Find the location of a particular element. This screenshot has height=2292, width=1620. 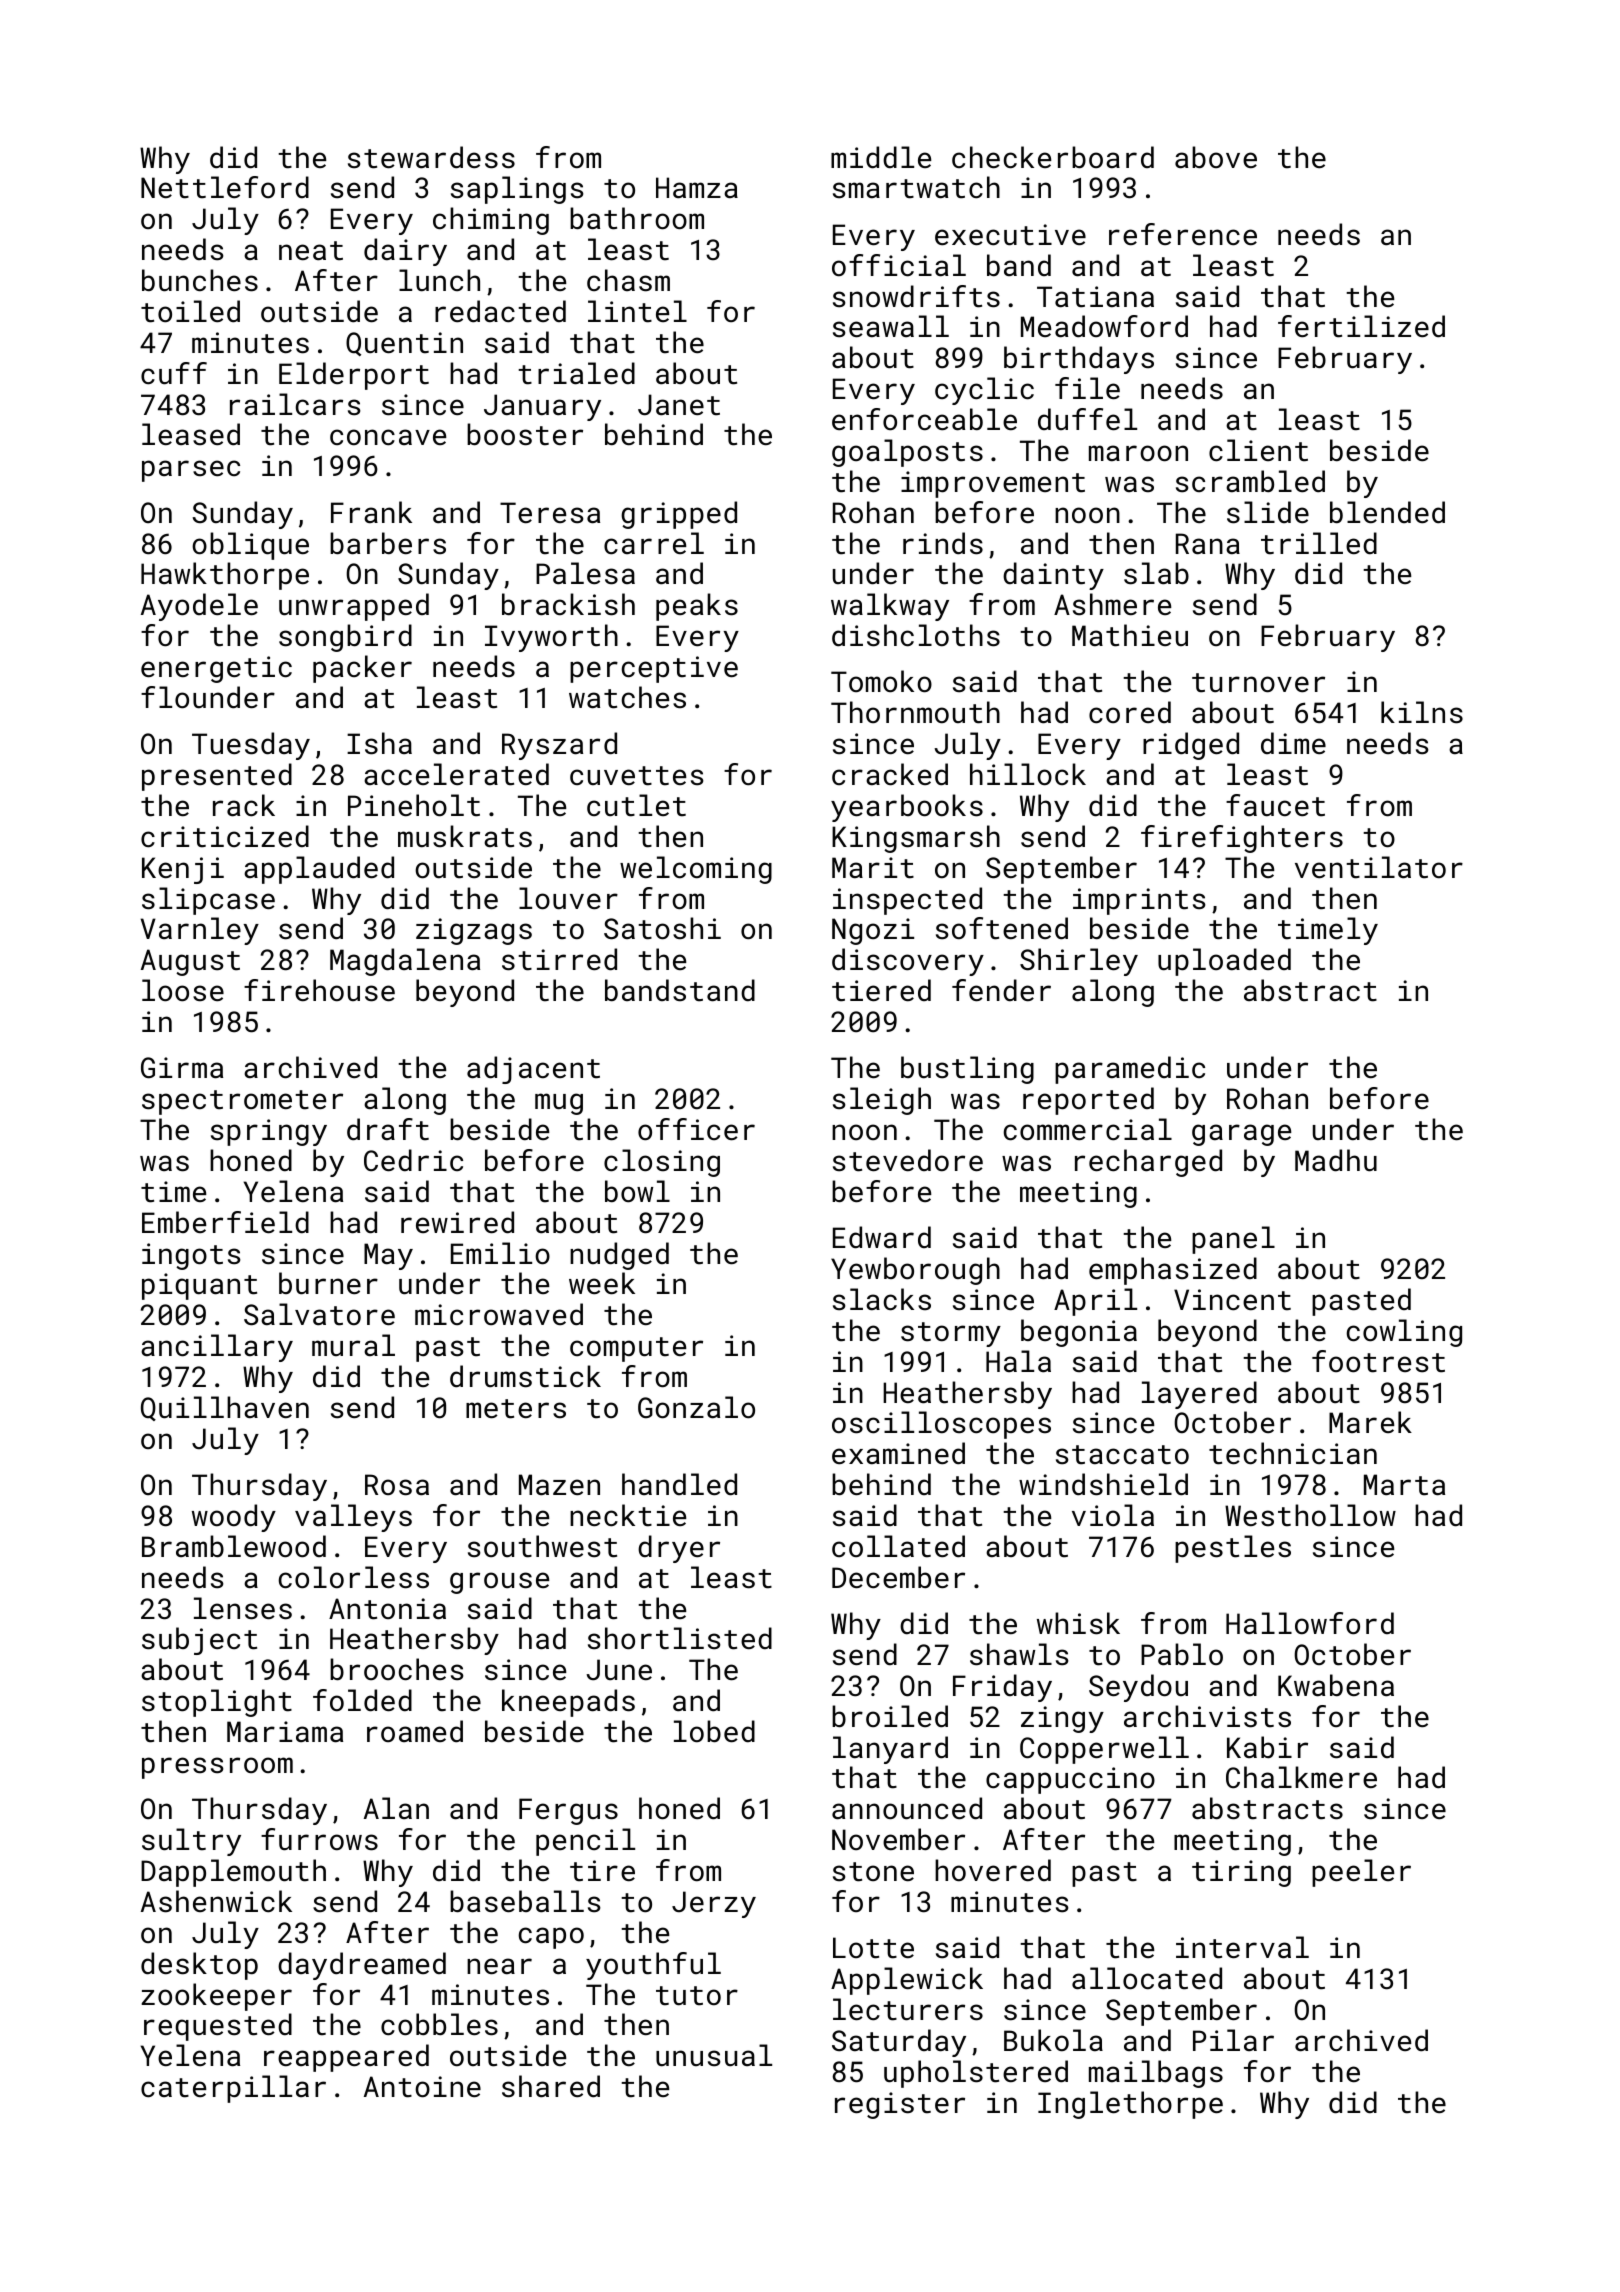

sultry is located at coordinates (191, 1842).
